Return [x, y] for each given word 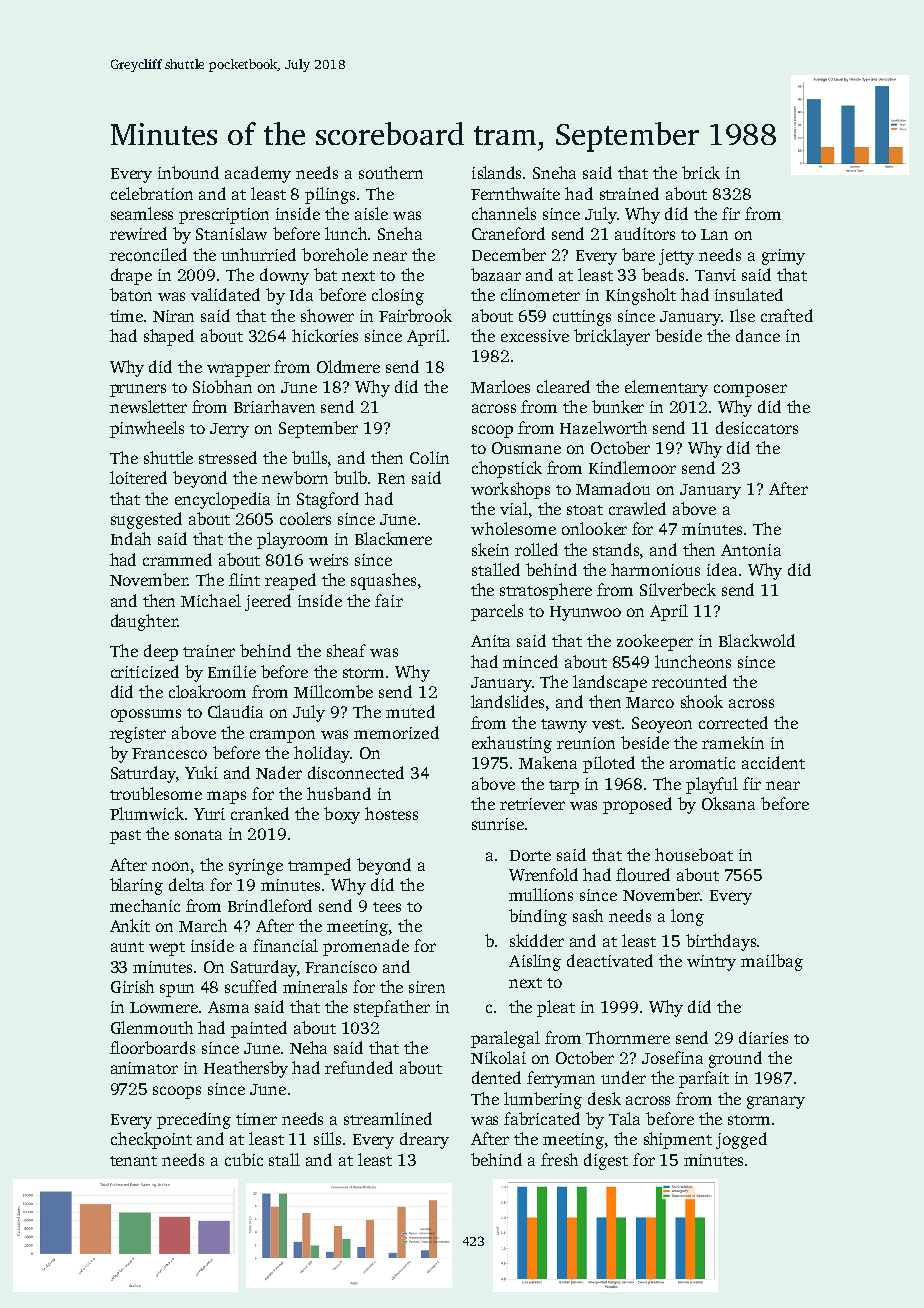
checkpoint [151, 1140]
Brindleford [270, 905]
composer [750, 390]
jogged [741, 1140]
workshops [510, 490]
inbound [188, 172]
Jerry [229, 430]
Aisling [535, 962]
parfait [704, 1079]
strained [629, 193]
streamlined [388, 1118]
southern [391, 172]
